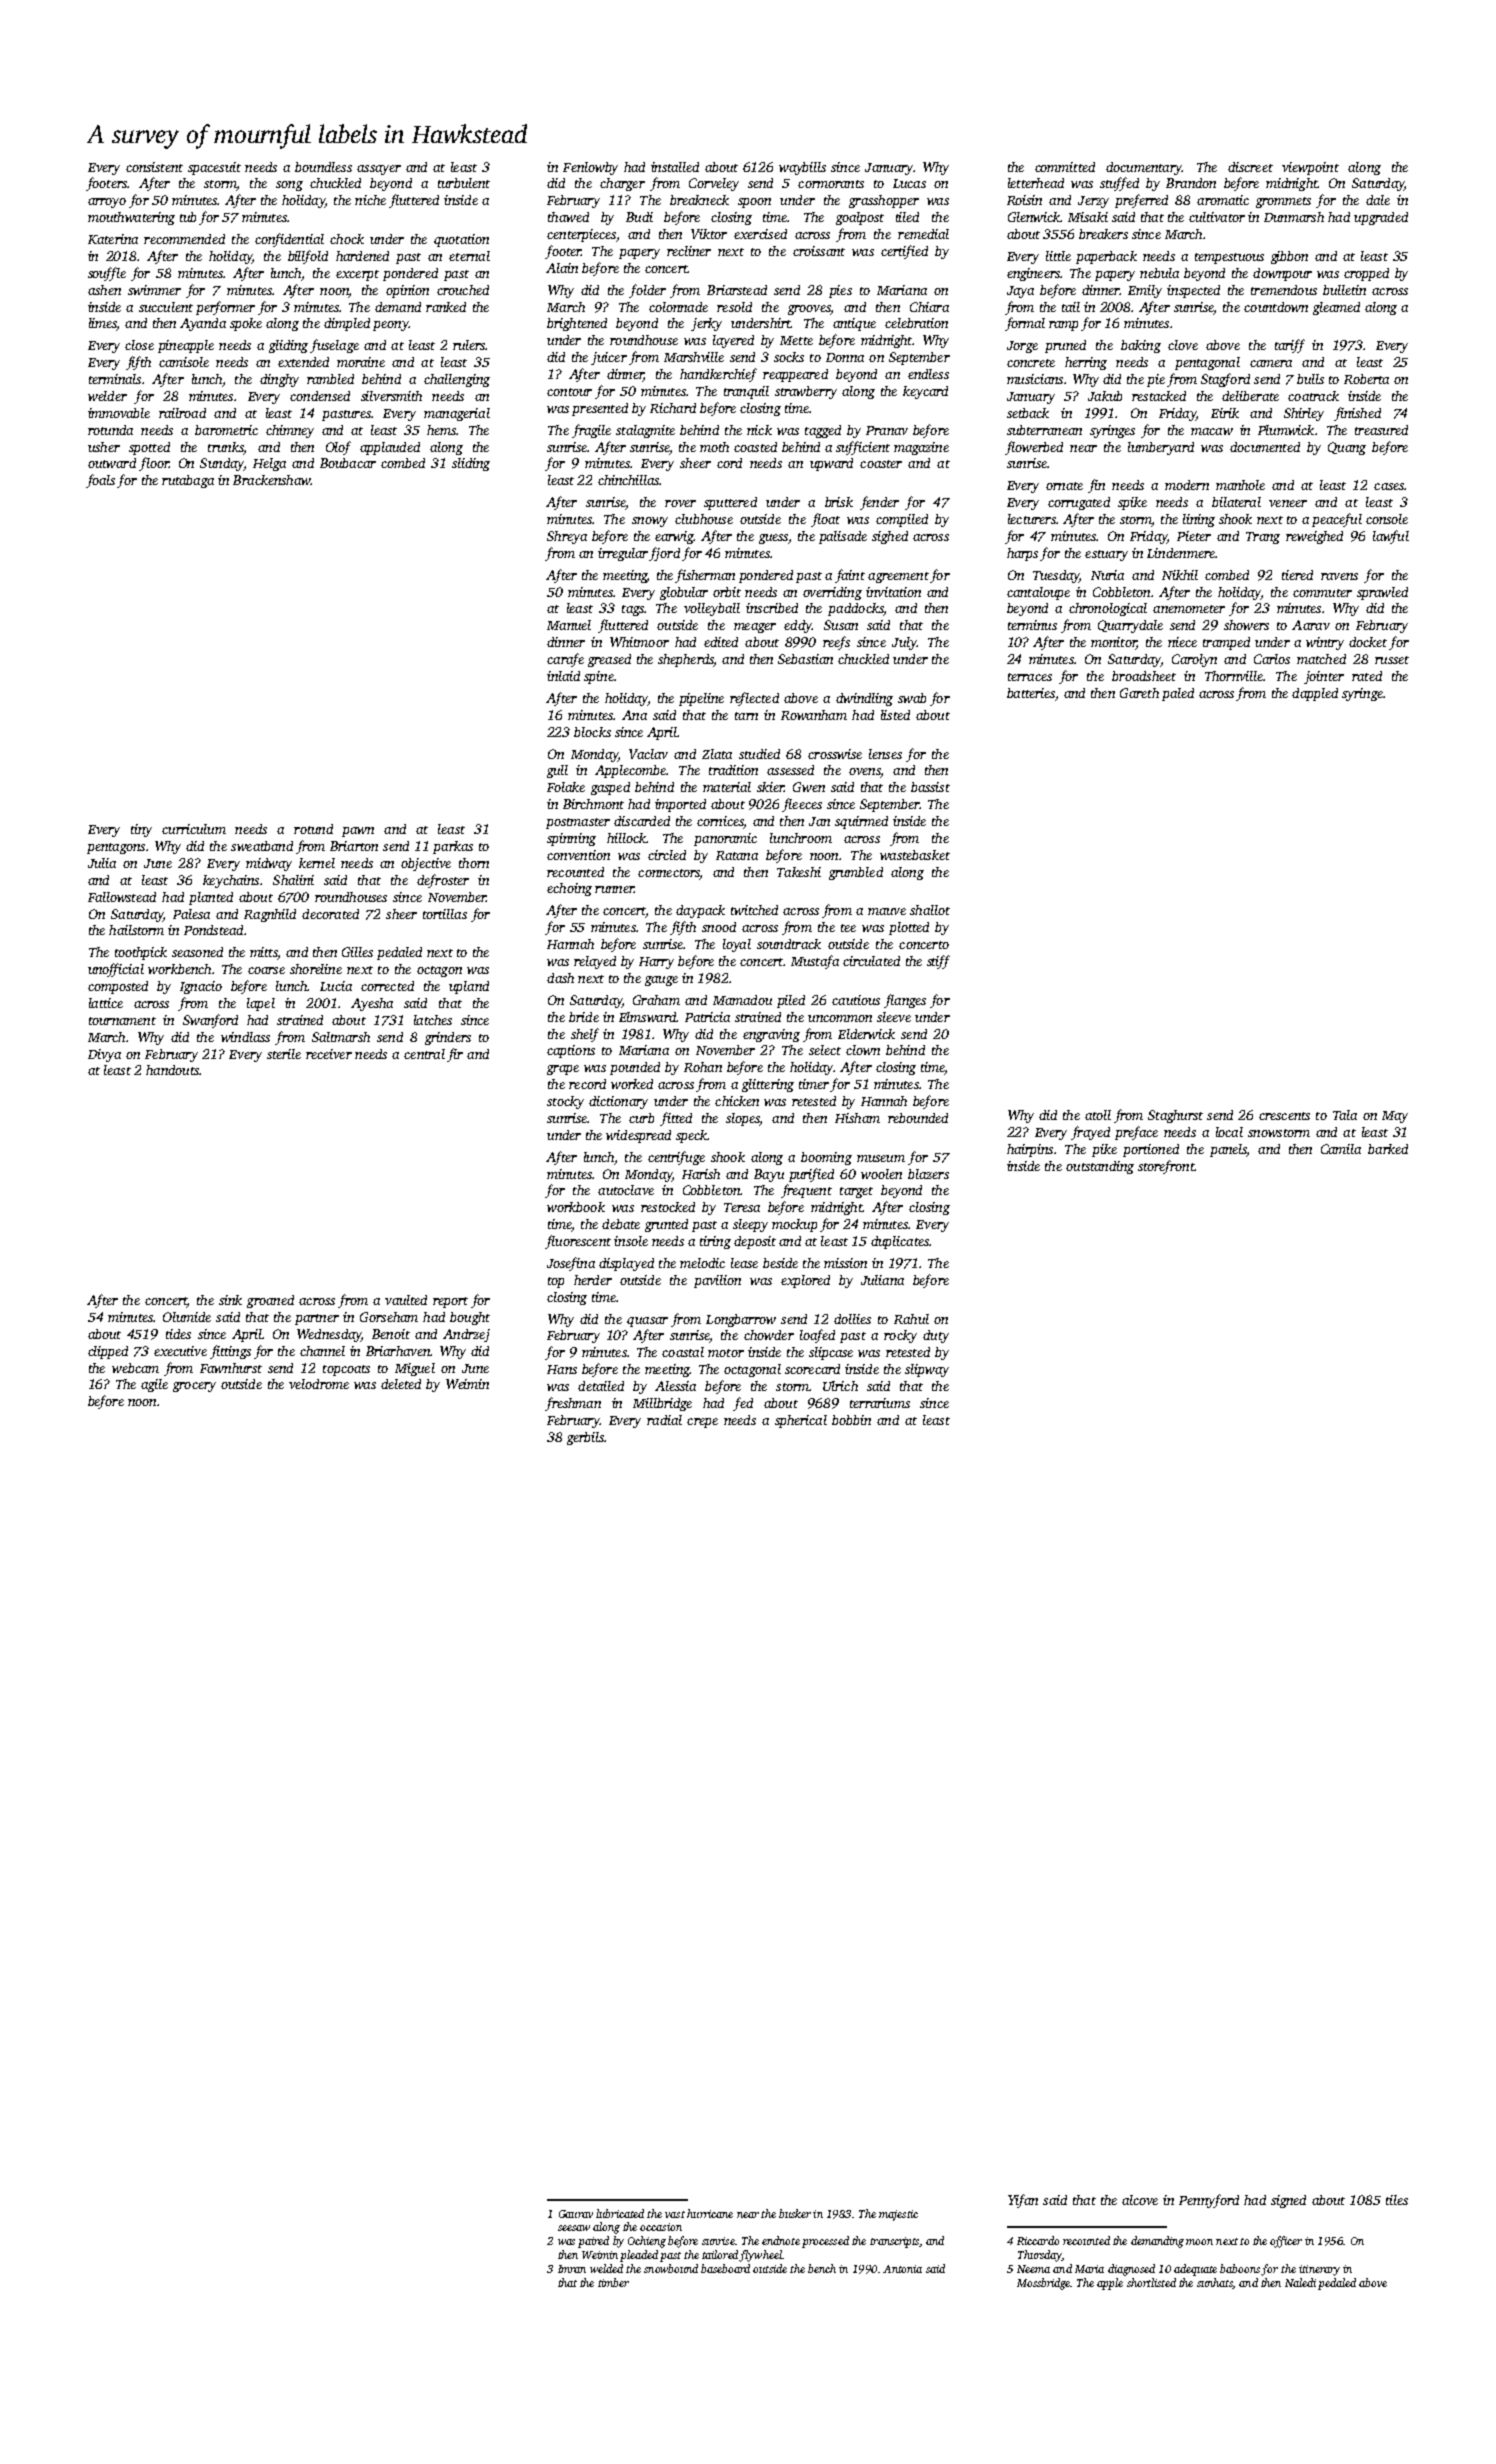 This document has height=2464, width=1496. Describe the element at coordinates (755, 1242) in the document. I see `deposit` at that location.
